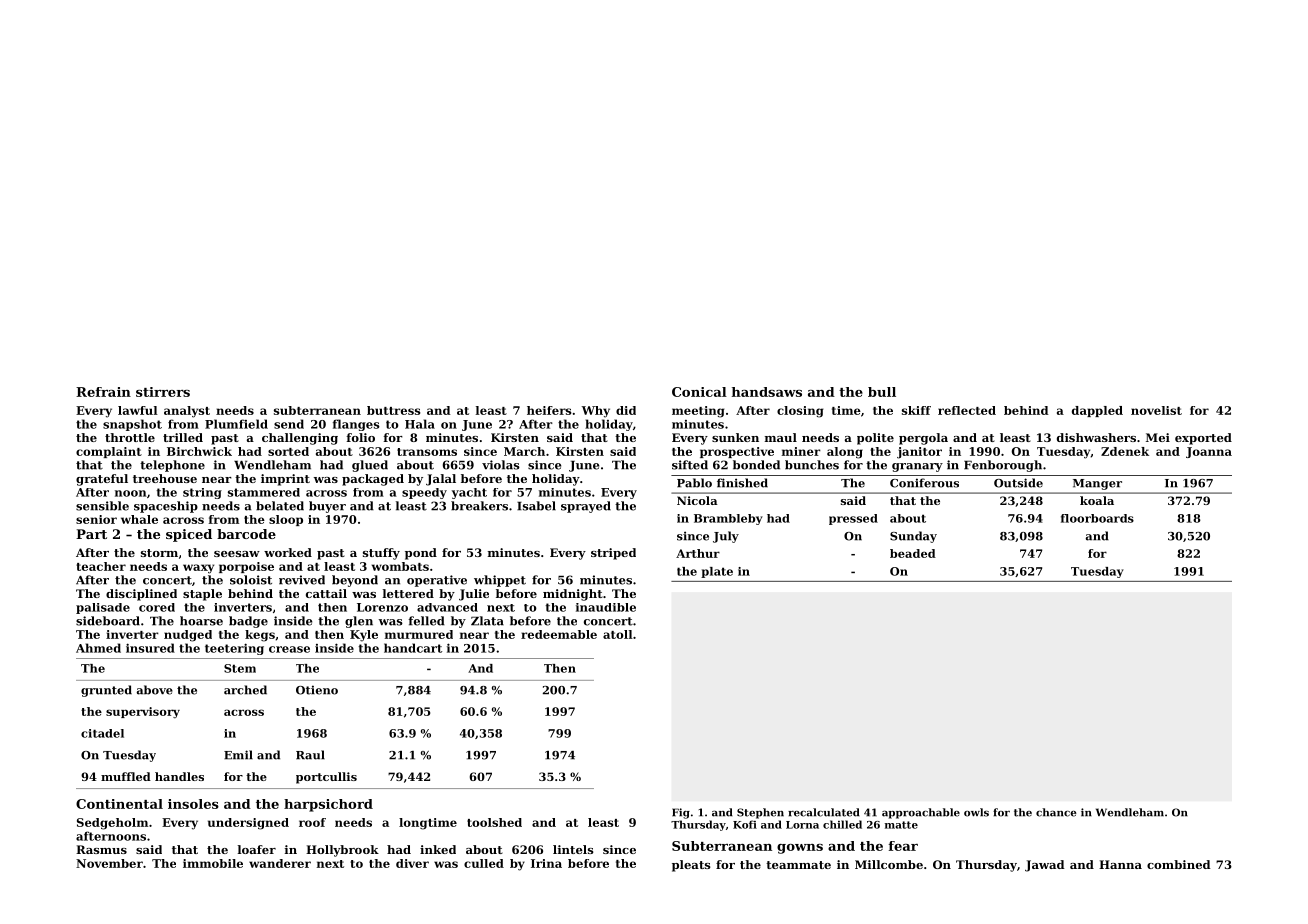 Image resolution: width=1308 pixels, height=924 pixels. Describe the element at coordinates (698, 412) in the screenshot. I see `meeting` at that location.
